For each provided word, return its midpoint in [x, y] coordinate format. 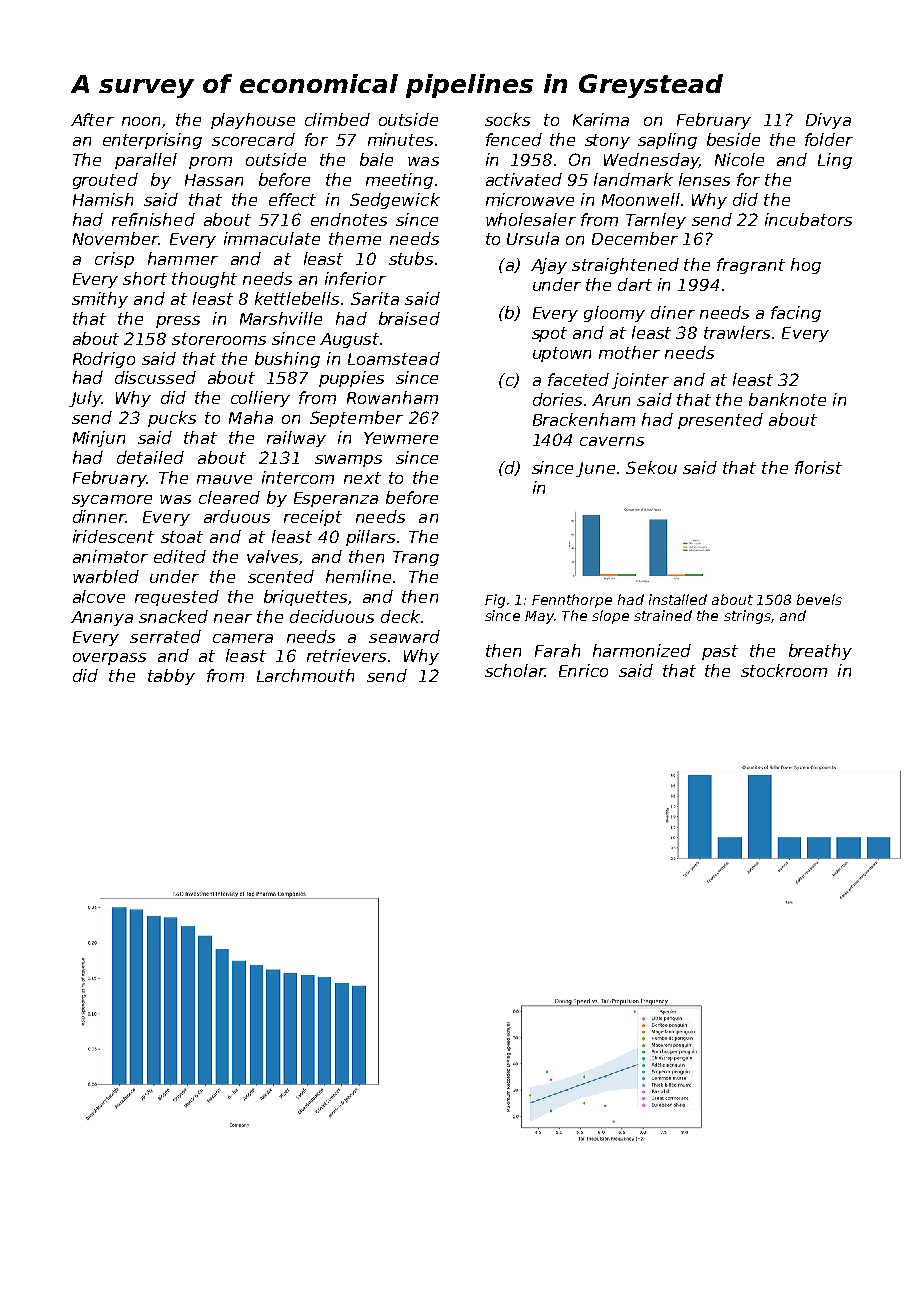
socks [507, 119]
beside [733, 139]
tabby [171, 677]
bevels [819, 599]
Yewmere [401, 438]
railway [296, 439]
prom [210, 163]
